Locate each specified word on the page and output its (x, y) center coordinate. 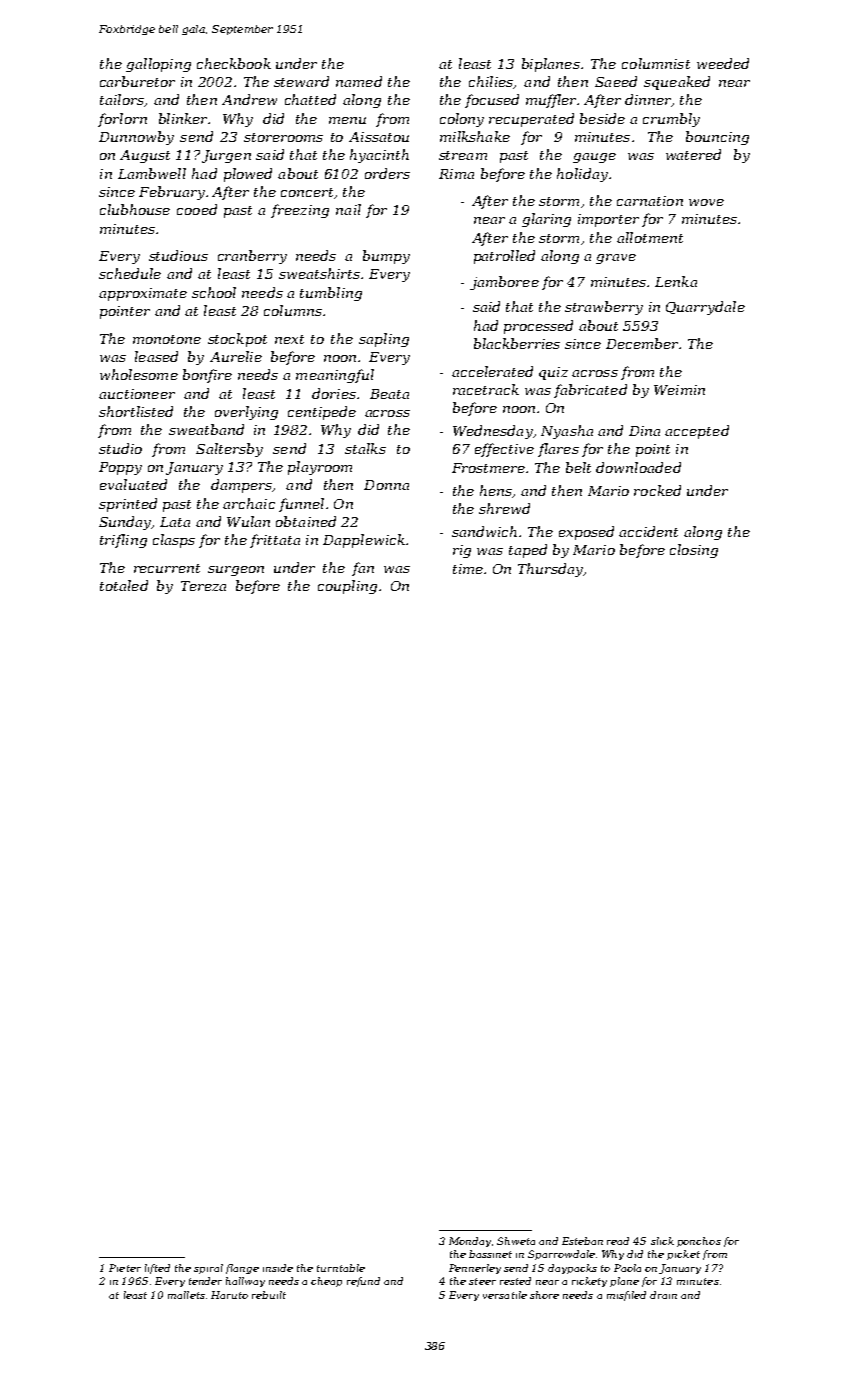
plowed (248, 175)
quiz (553, 373)
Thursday (550, 570)
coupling (347, 587)
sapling (384, 340)
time (468, 569)
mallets (186, 1295)
